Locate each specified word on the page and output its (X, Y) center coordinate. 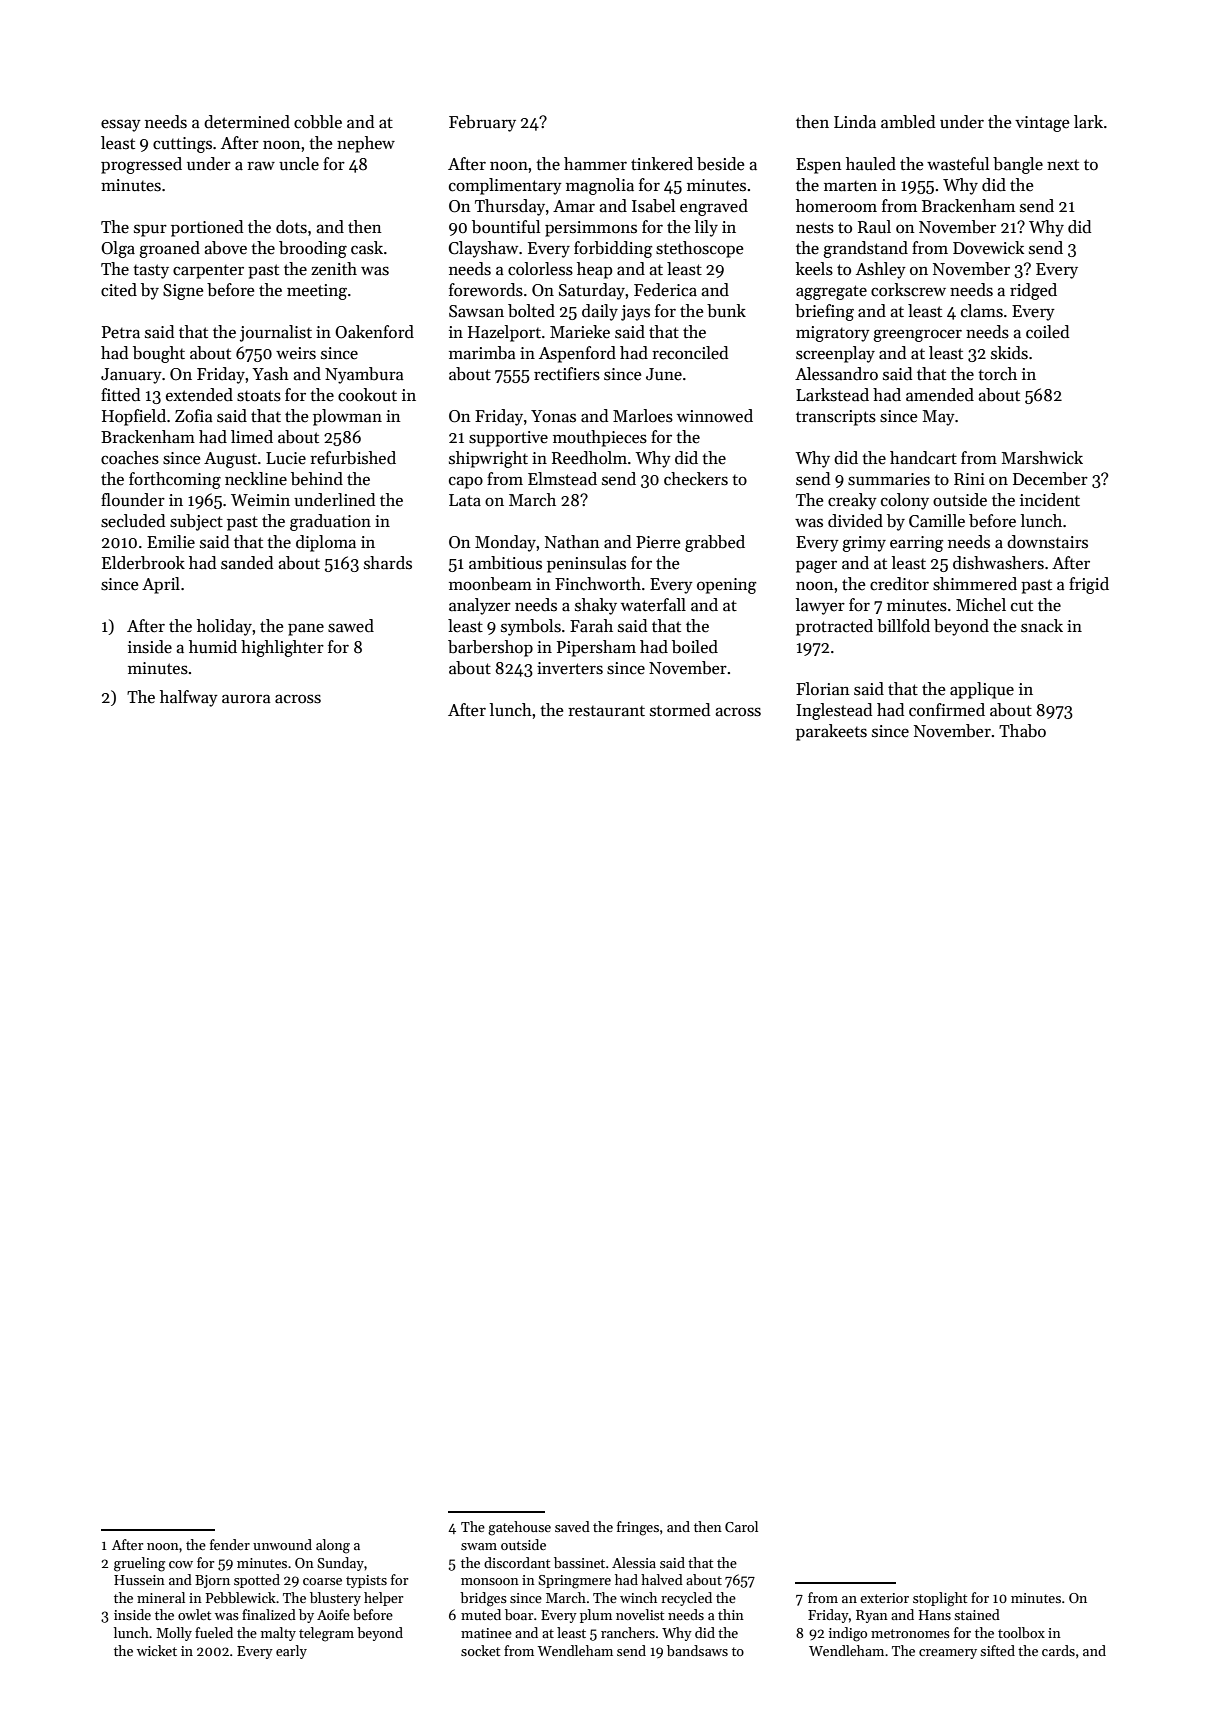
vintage (1042, 124)
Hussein (139, 1580)
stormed (680, 710)
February (482, 123)
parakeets (831, 732)
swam (479, 1546)
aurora (246, 699)
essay (121, 125)
